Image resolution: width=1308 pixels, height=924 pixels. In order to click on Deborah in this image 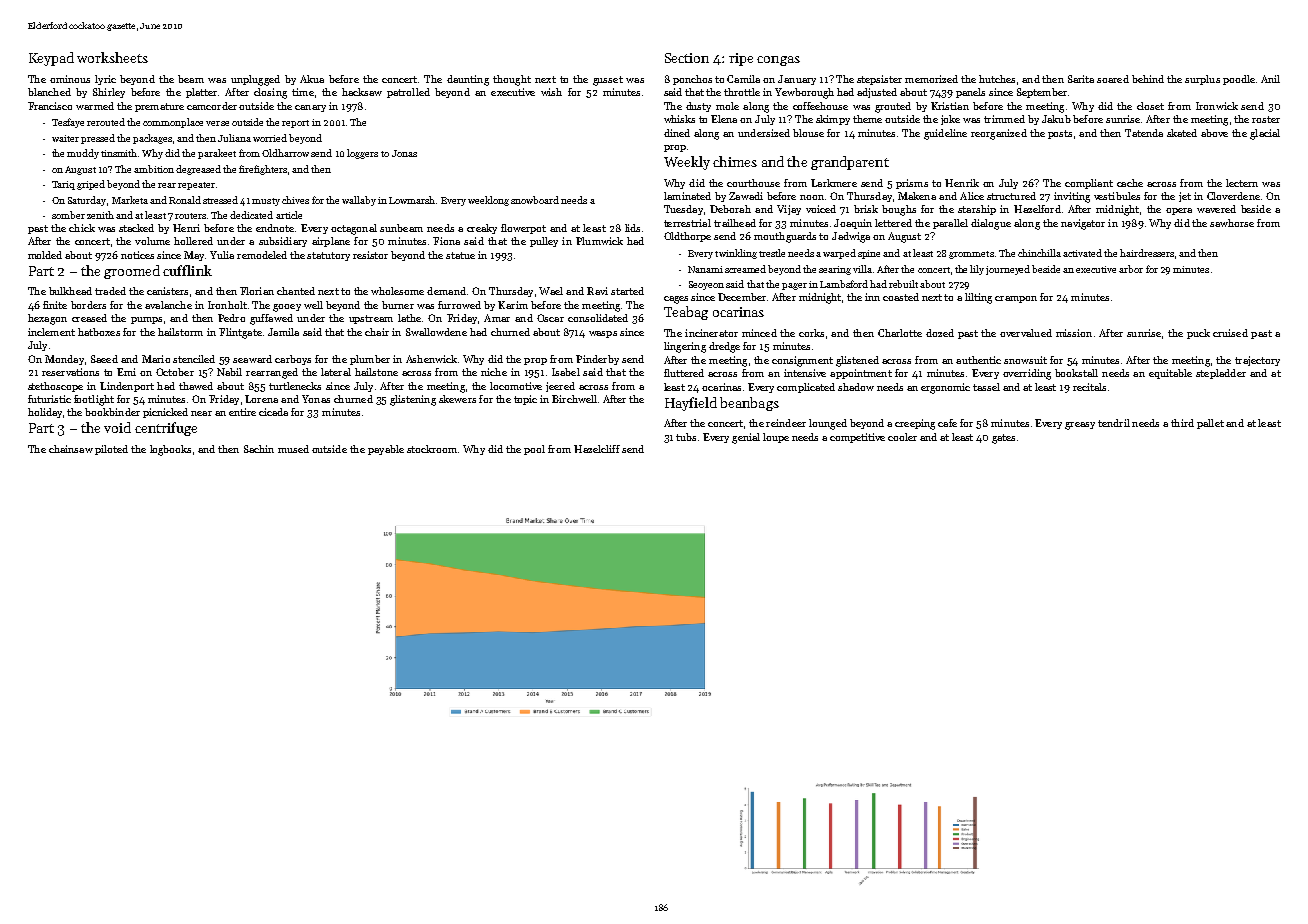, I will do `click(730, 209)`.
